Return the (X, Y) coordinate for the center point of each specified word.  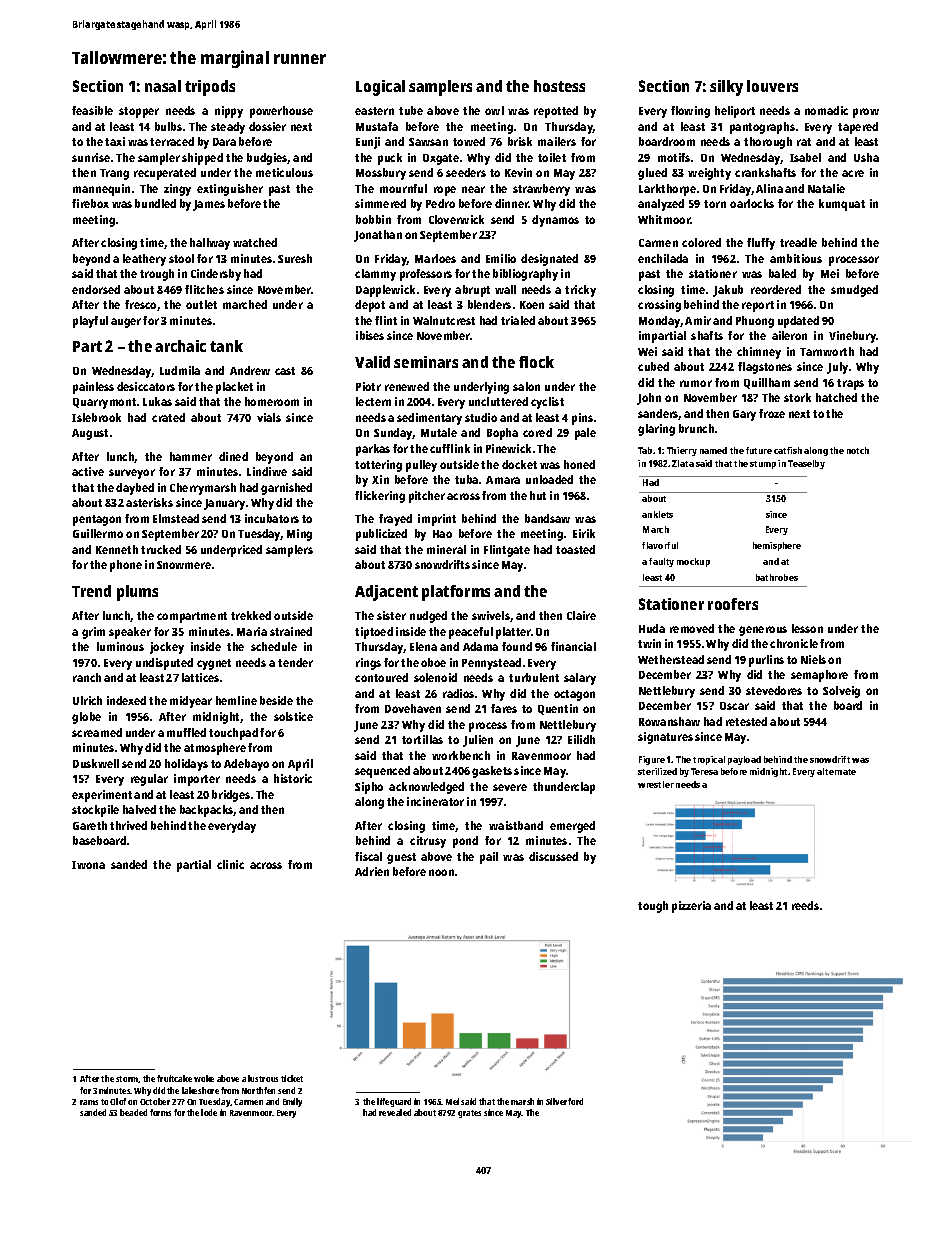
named (713, 450)
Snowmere (184, 565)
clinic (230, 864)
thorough (768, 143)
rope (445, 191)
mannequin (101, 190)
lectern (373, 401)
